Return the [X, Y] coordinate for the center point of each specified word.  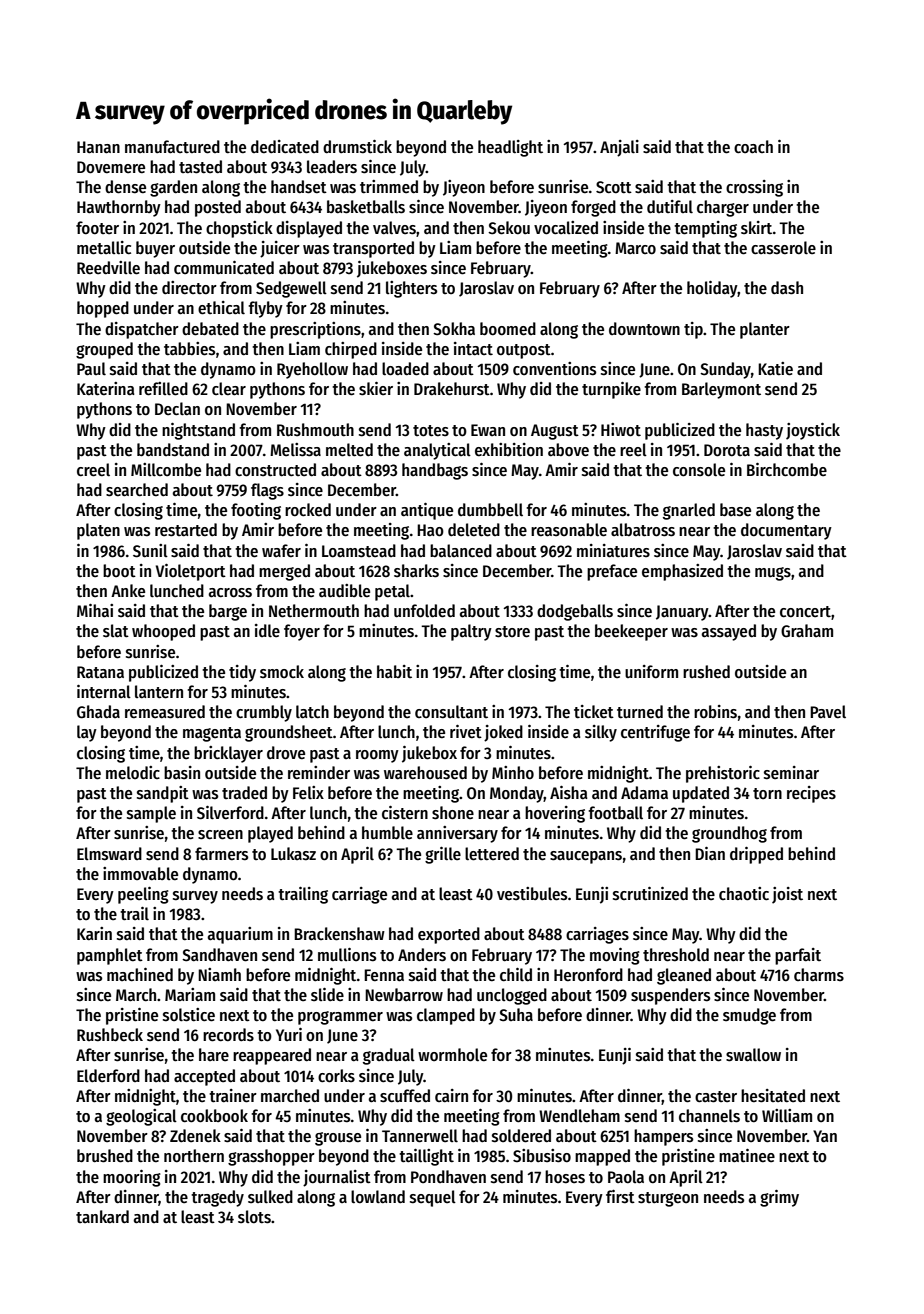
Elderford [108, 1076]
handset [299, 187]
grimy [779, 1198]
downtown [644, 329]
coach [753, 147]
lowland [378, 1197]
